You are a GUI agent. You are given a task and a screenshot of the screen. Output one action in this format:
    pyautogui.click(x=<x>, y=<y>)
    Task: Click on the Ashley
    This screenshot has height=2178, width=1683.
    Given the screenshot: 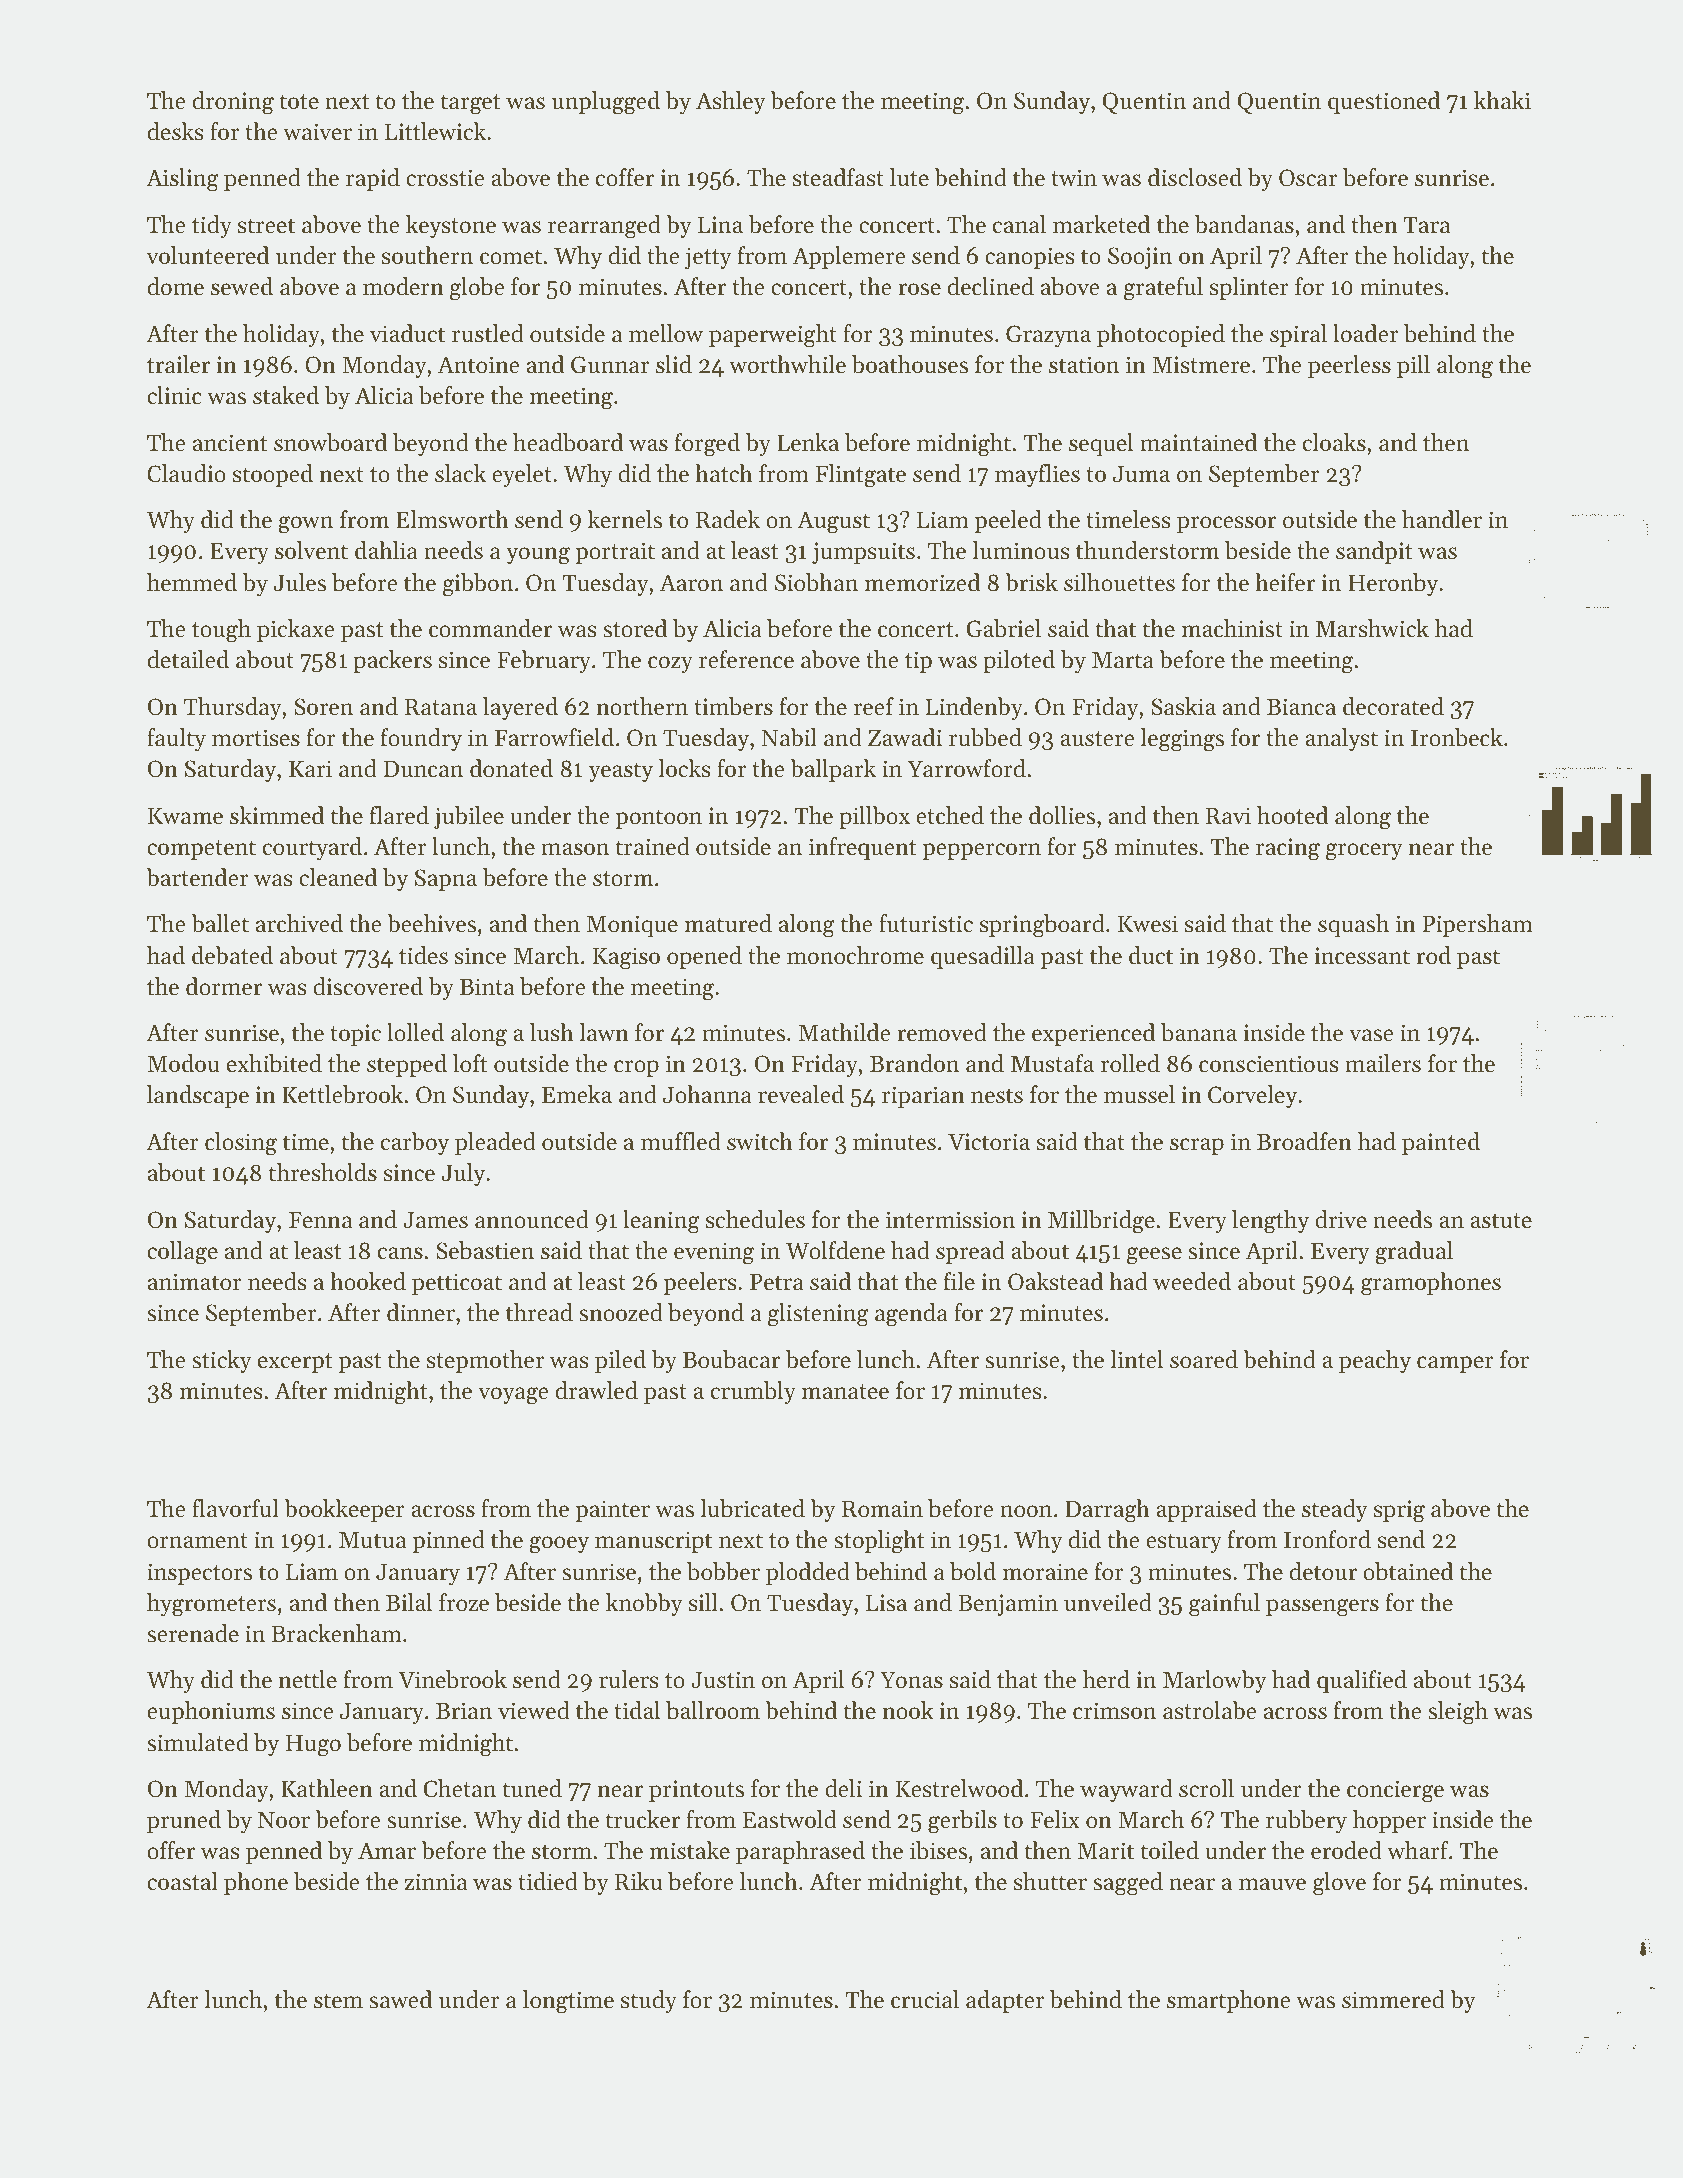 What is the action you would take?
    pyautogui.click(x=731, y=102)
